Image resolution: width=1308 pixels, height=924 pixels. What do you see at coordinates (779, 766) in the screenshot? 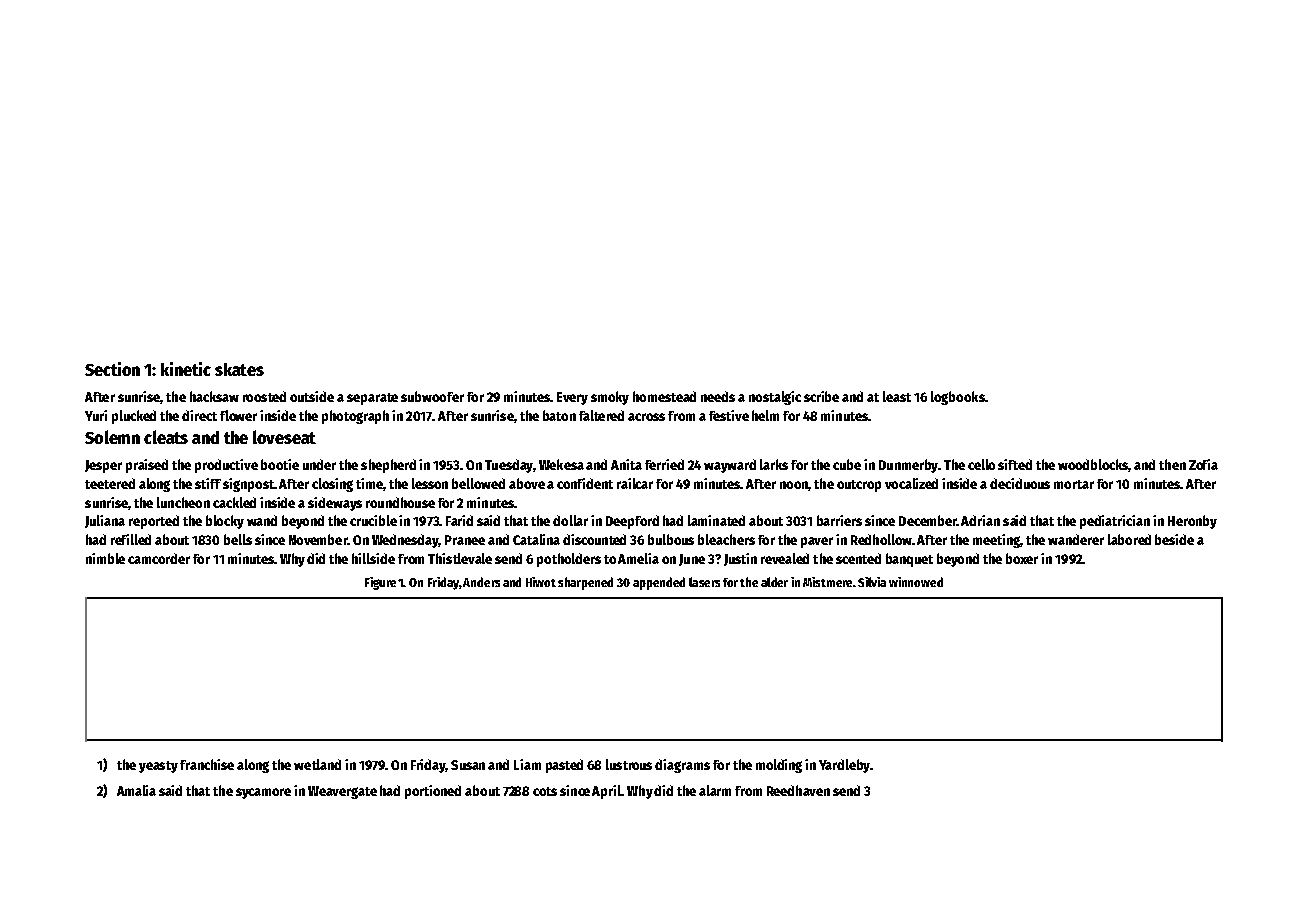
I see `molding` at bounding box center [779, 766].
